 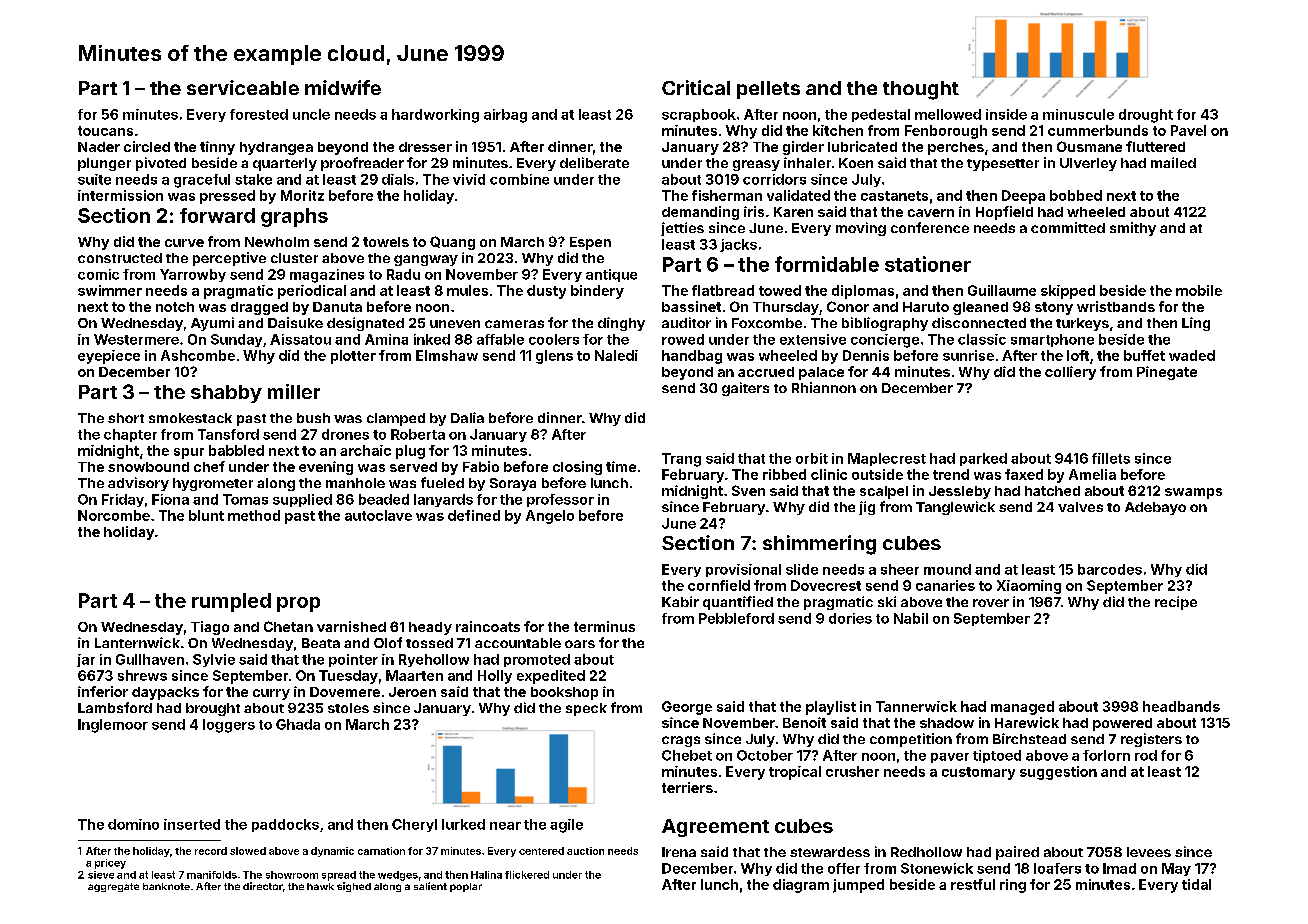 What do you see at coordinates (680, 601) in the screenshot?
I see `Kabir` at bounding box center [680, 601].
